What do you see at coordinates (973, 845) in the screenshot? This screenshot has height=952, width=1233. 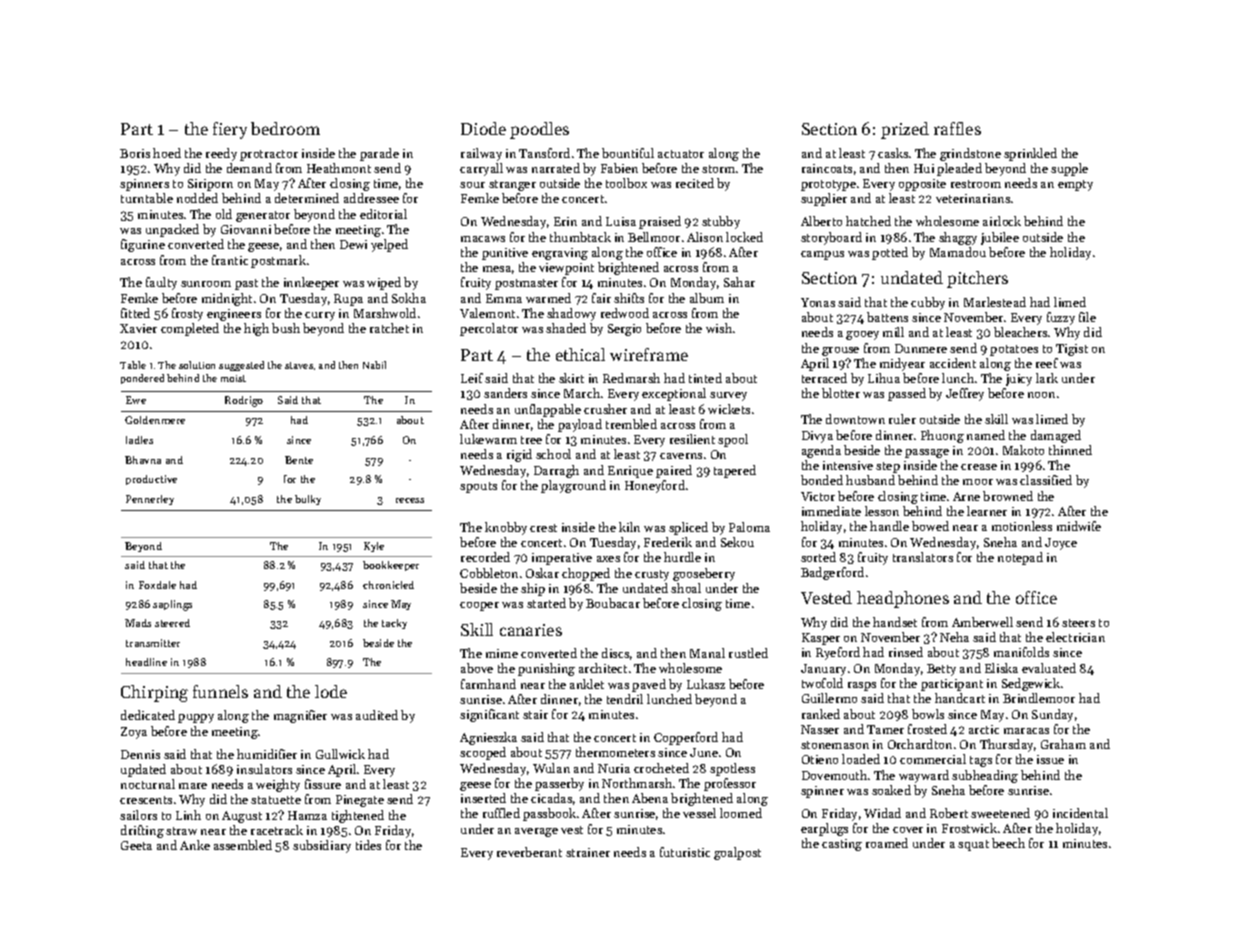 I see `squat` at bounding box center [973, 845].
